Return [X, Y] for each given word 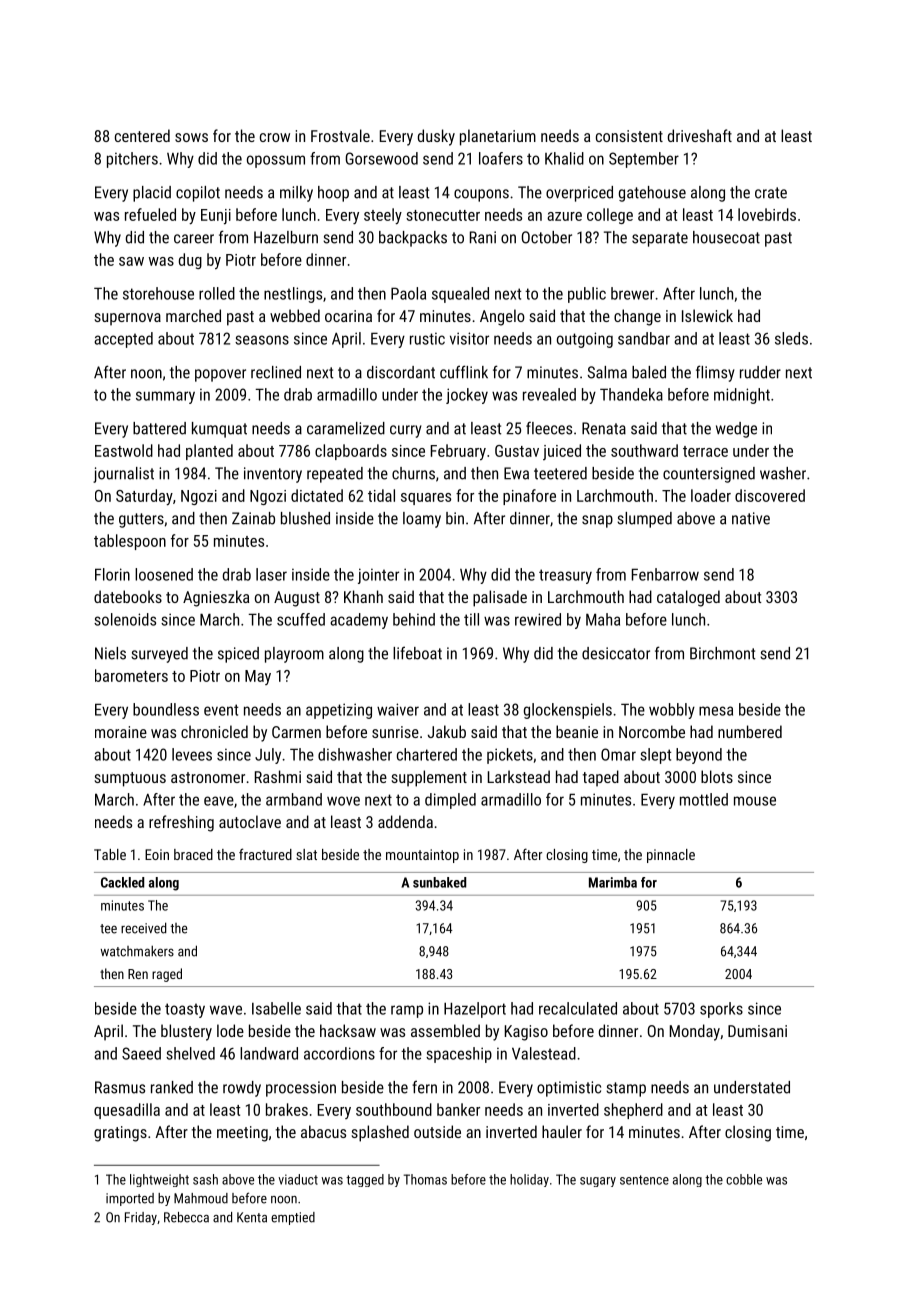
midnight [742, 396]
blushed [305, 518]
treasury [565, 576]
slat [306, 854]
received [144, 928]
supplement [429, 778]
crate [771, 193]
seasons [262, 340]
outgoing [585, 340]
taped [601, 778]
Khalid [564, 158]
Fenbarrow [665, 574]
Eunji [216, 217]
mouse [755, 801]
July [268, 756]
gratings [120, 1134]
